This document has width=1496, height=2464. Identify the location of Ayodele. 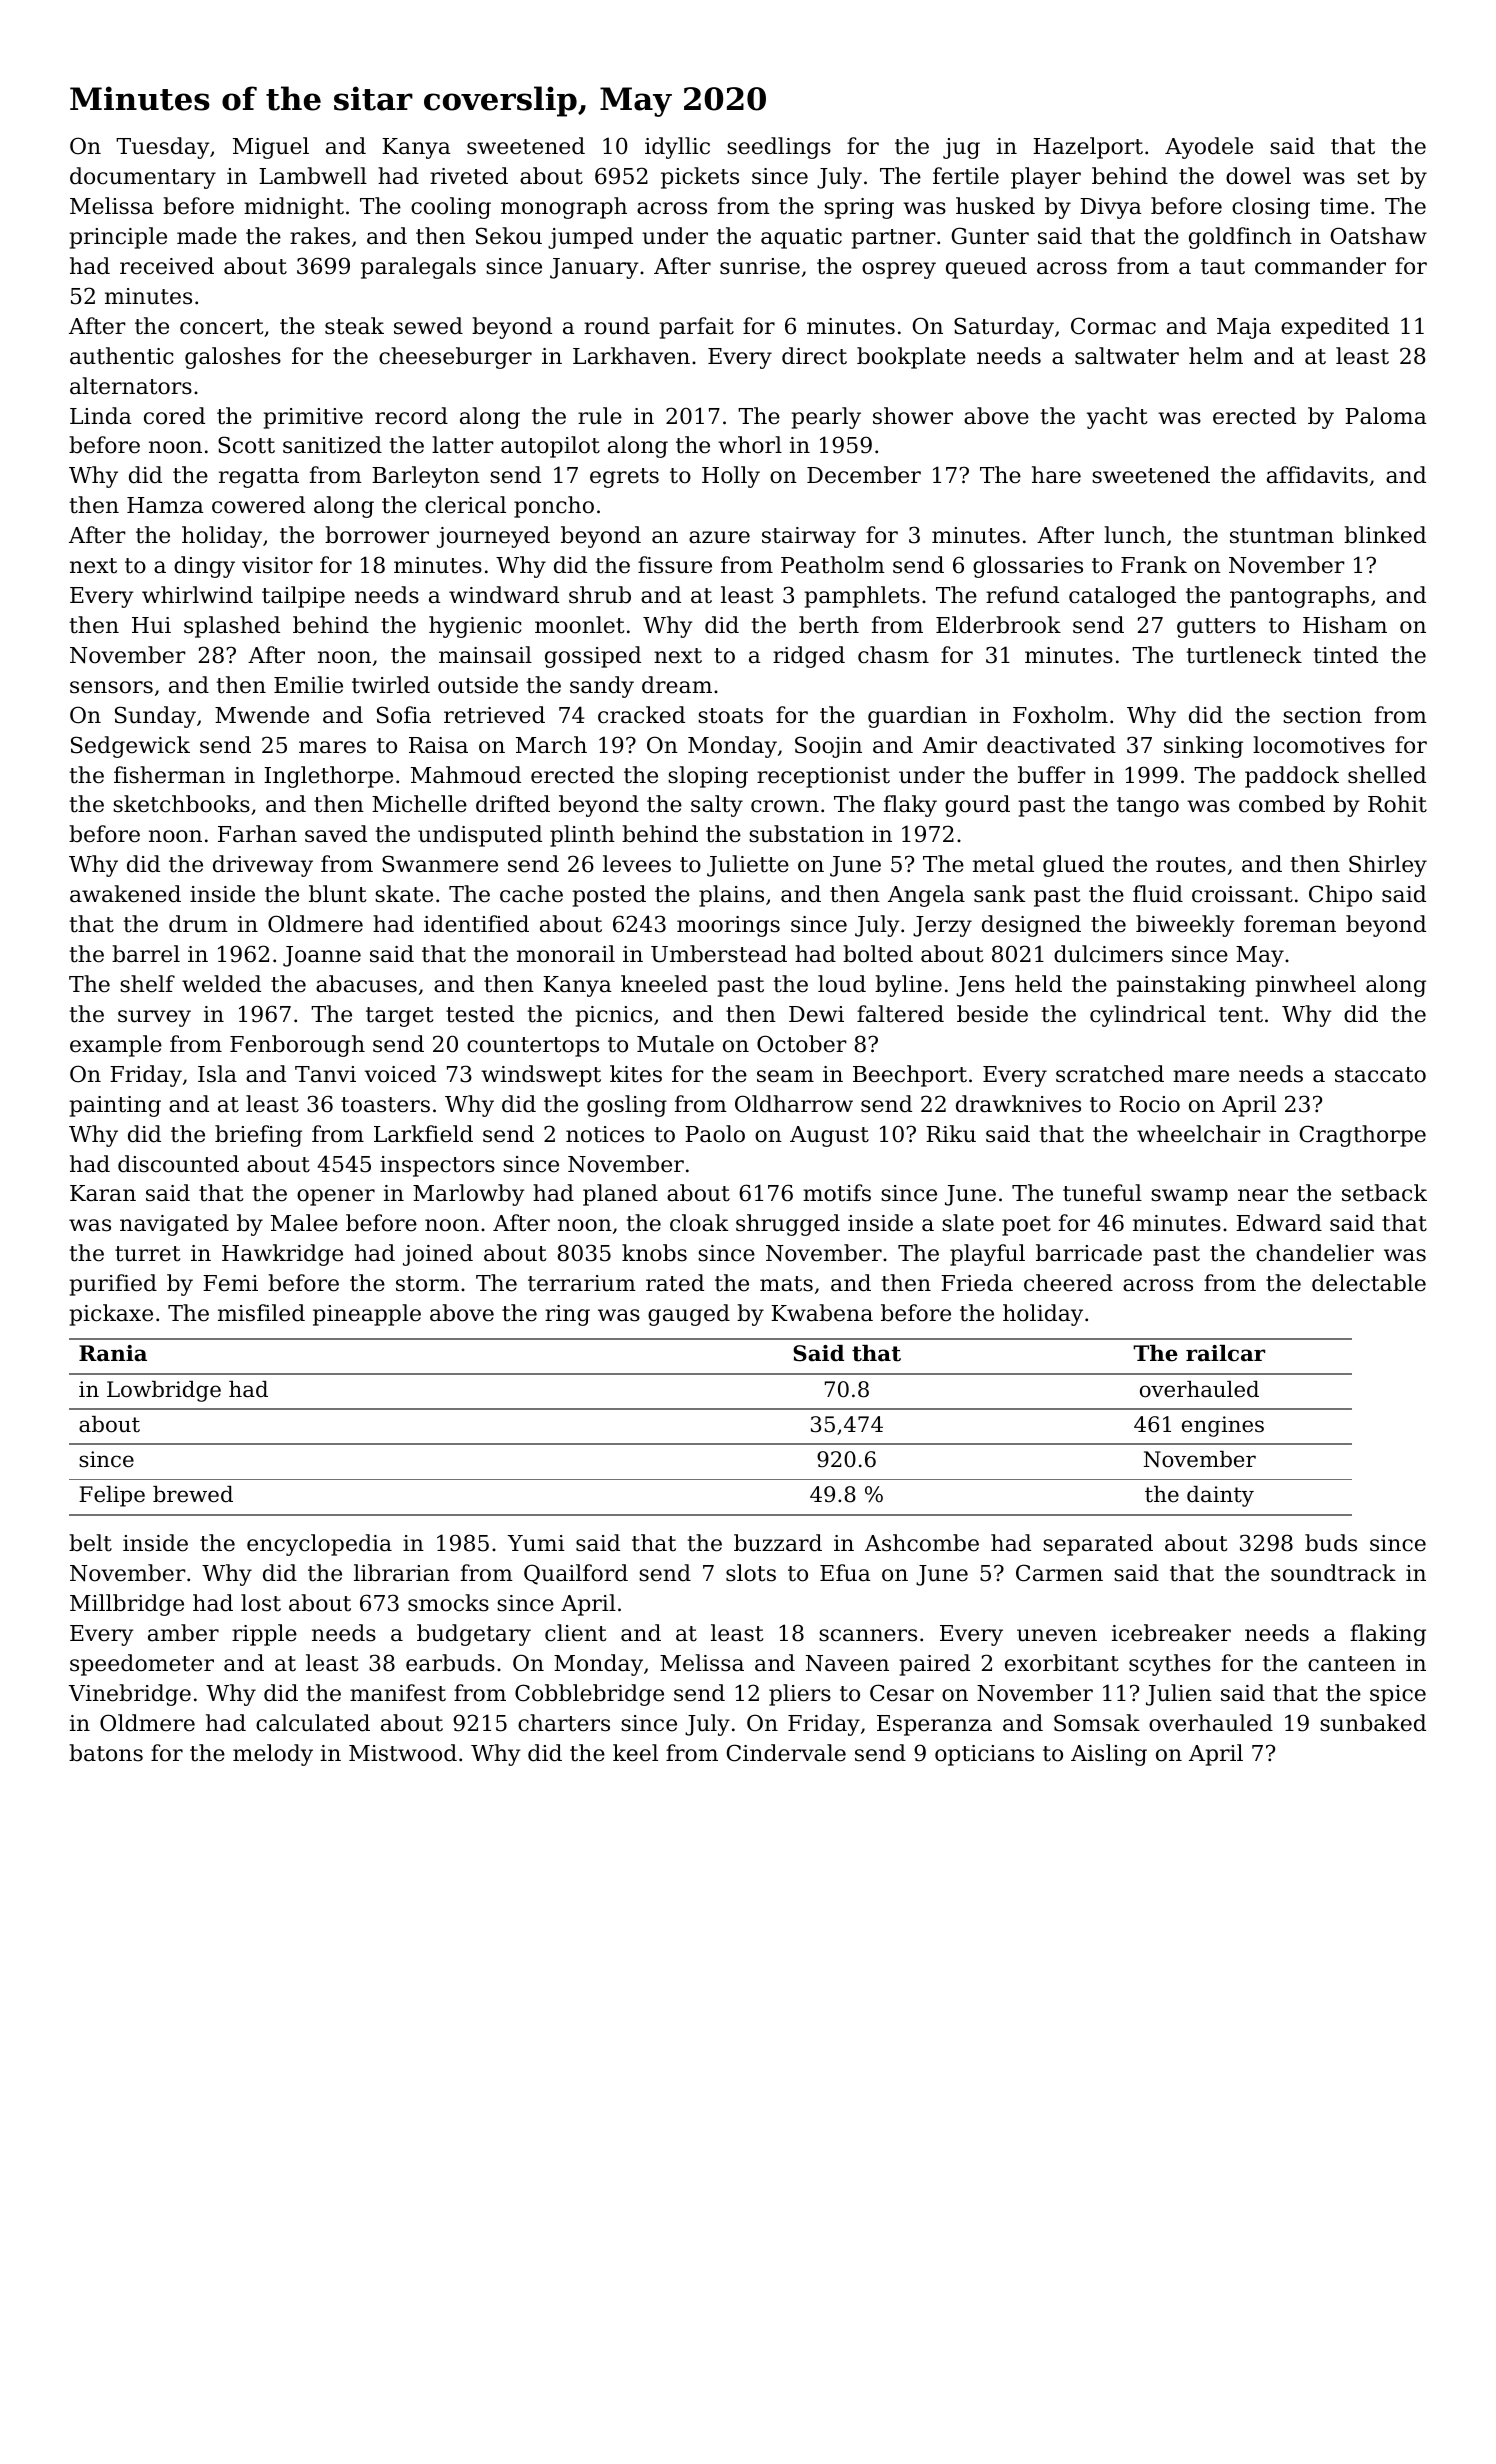
(1209, 148).
